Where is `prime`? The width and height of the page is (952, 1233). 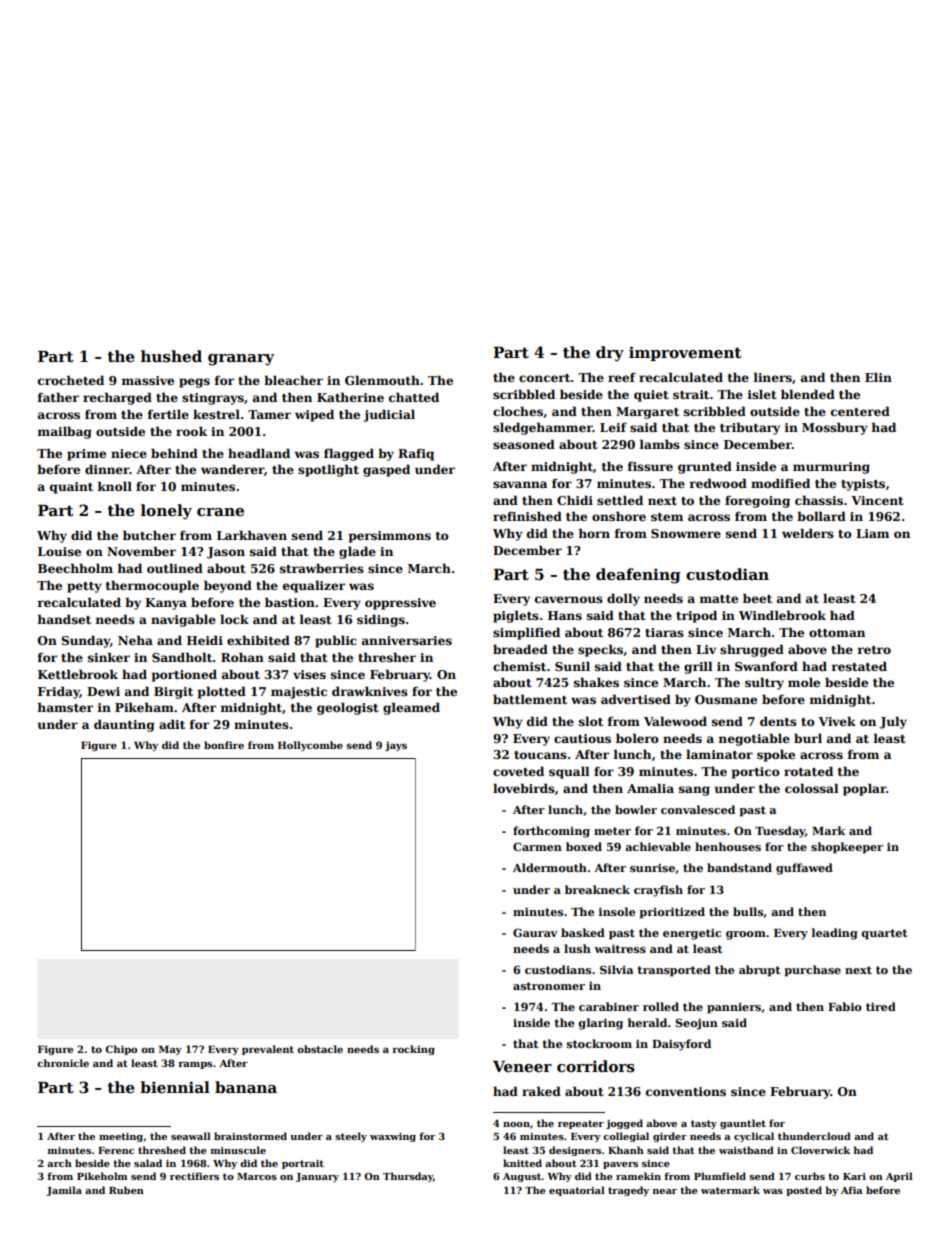 prime is located at coordinates (86, 455).
